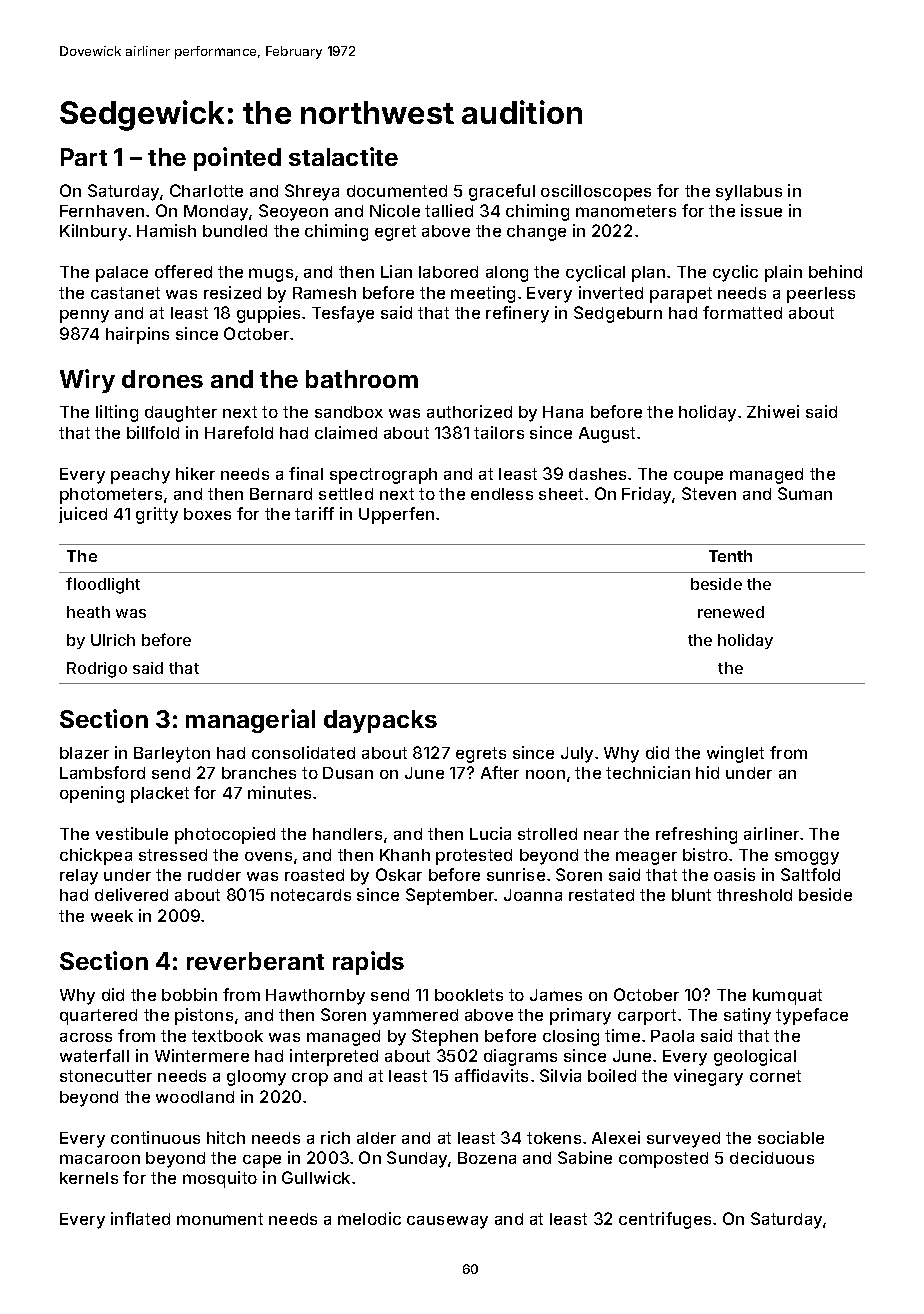 The image size is (924, 1314). What do you see at coordinates (98, 1017) in the screenshot?
I see `quartered` at bounding box center [98, 1017].
